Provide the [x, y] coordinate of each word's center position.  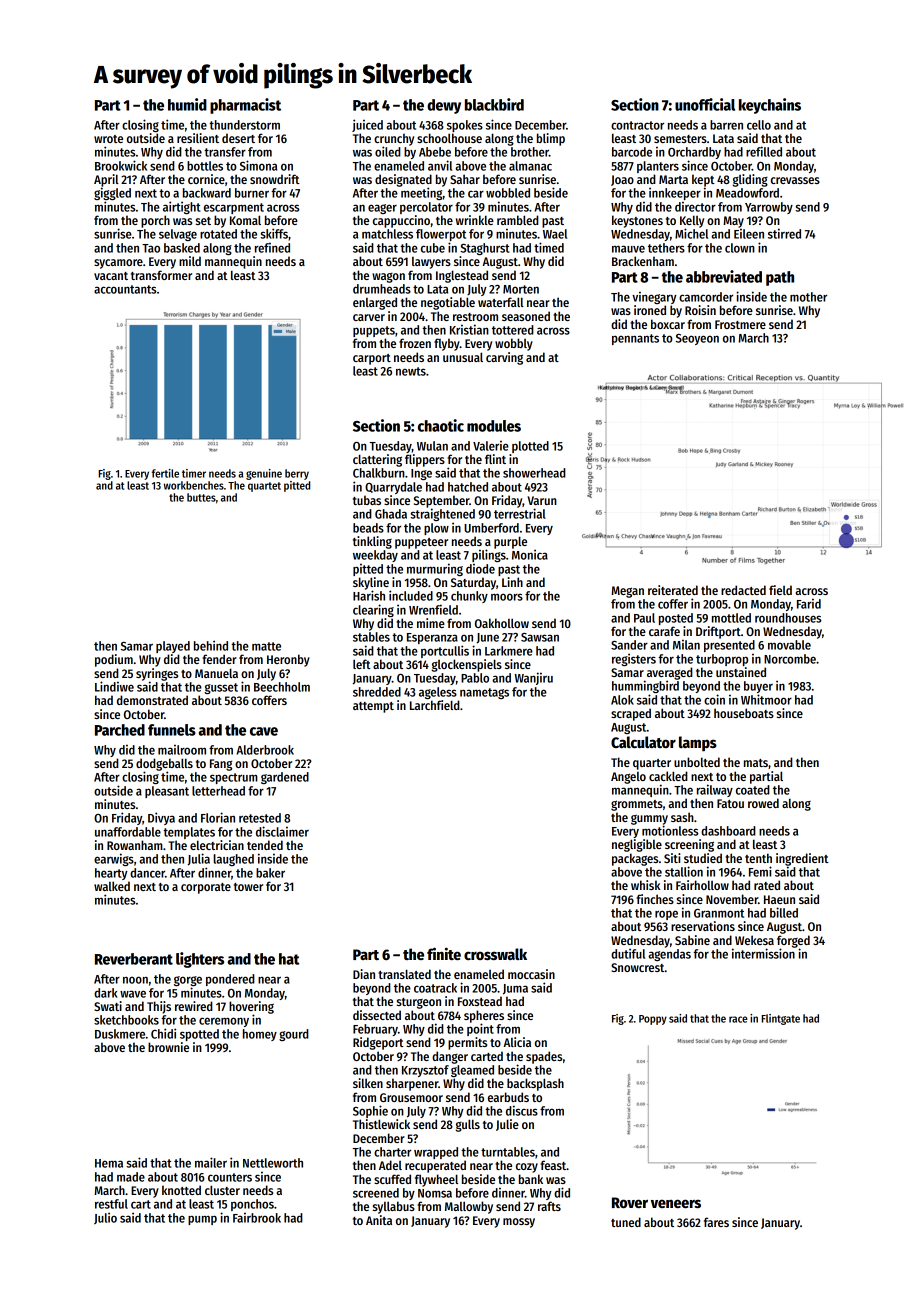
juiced [367, 125]
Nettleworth [273, 1163]
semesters [680, 139]
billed [784, 912]
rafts [549, 1206]
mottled [731, 618]
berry [297, 474]
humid [187, 104]
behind [211, 645]
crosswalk [495, 954]
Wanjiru [534, 678]
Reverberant [134, 959]
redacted [743, 590]
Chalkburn [379, 473]
